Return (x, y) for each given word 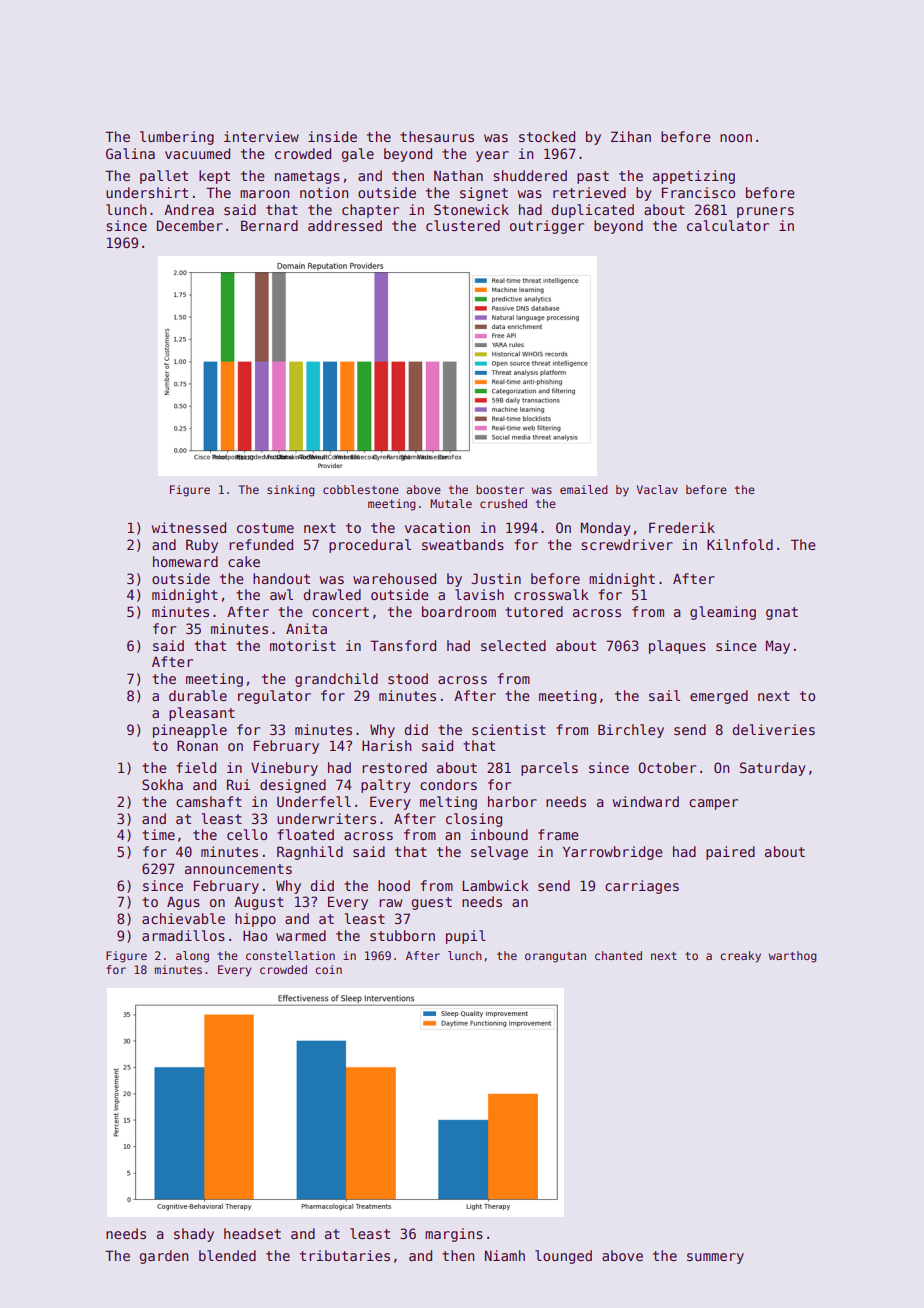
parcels (549, 769)
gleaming (723, 613)
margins (454, 1235)
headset (252, 1233)
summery (715, 1258)
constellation (290, 955)
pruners (765, 212)
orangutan (555, 957)
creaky (740, 957)
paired (730, 853)
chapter (370, 211)
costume (265, 528)
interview (261, 136)
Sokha (162, 784)
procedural (370, 546)
